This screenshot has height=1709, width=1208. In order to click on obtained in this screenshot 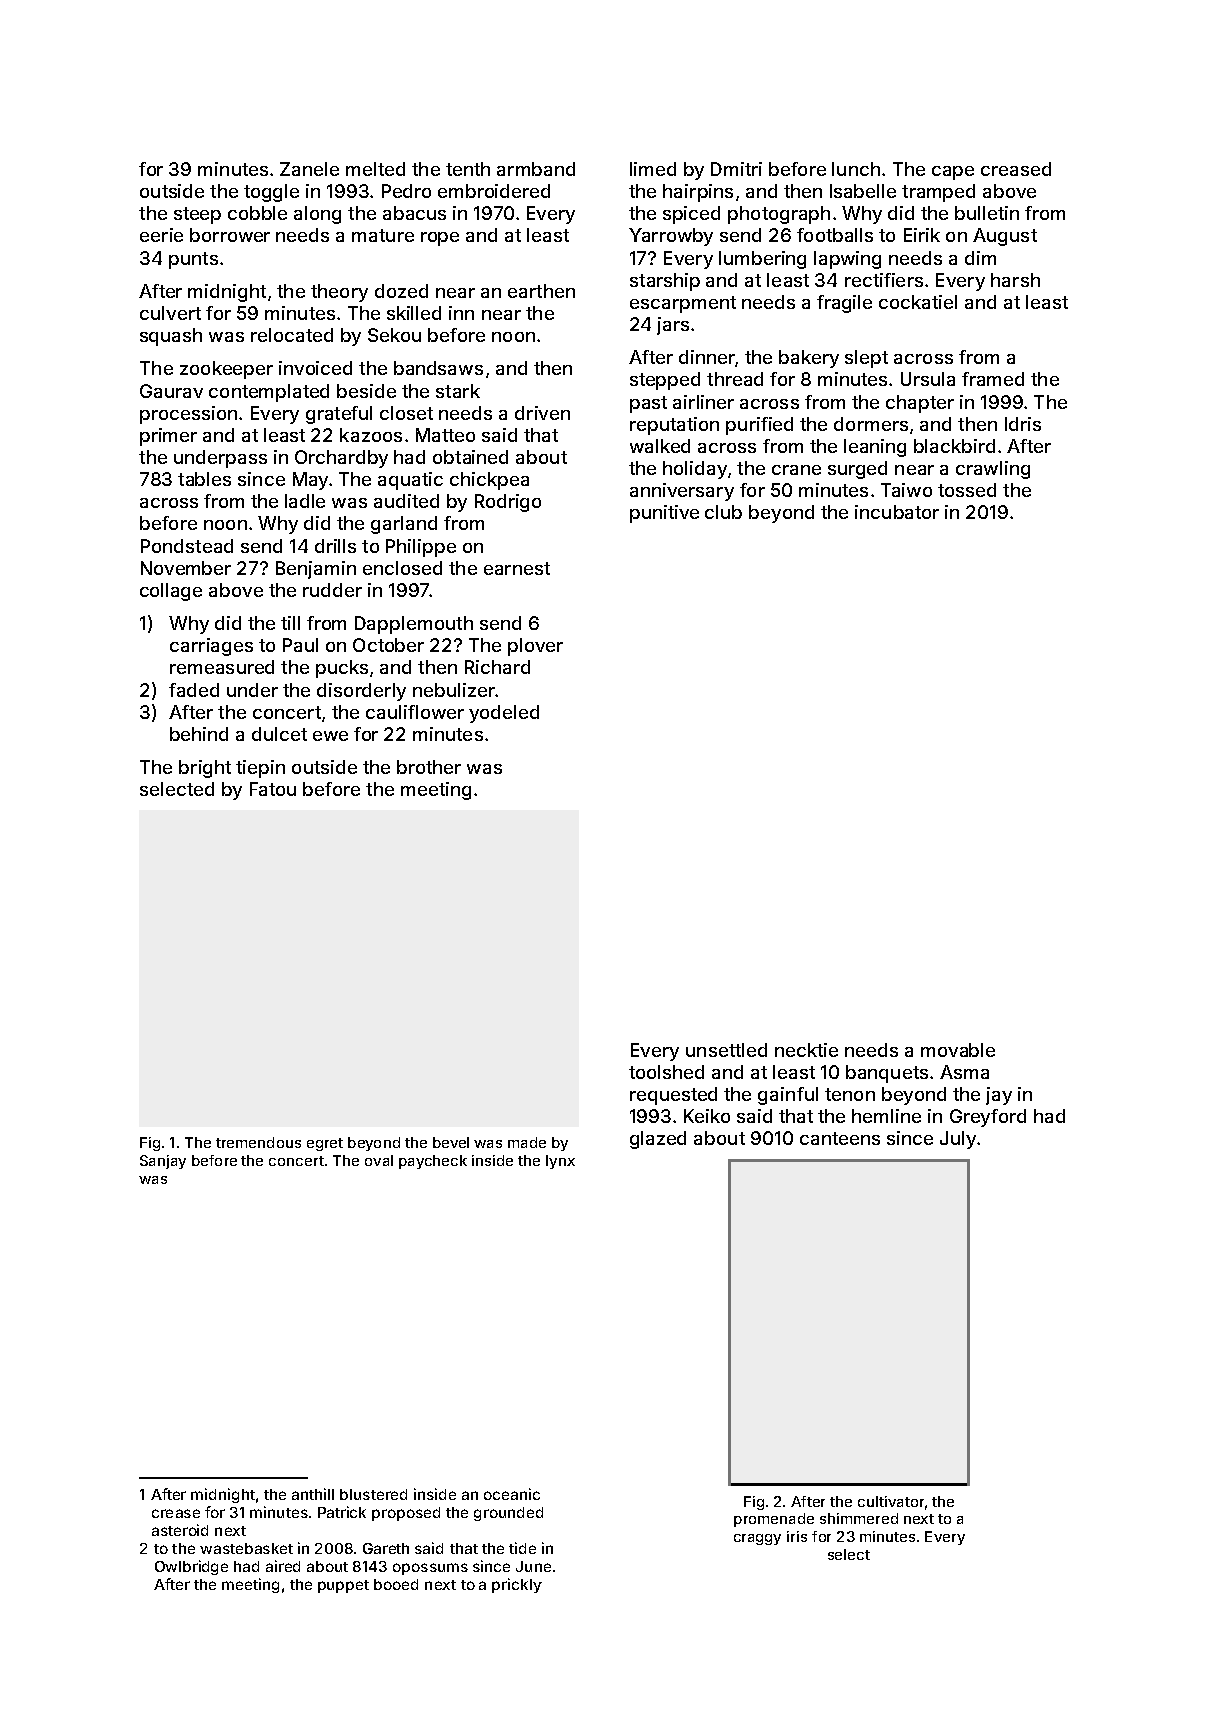, I will do `click(470, 457)`.
